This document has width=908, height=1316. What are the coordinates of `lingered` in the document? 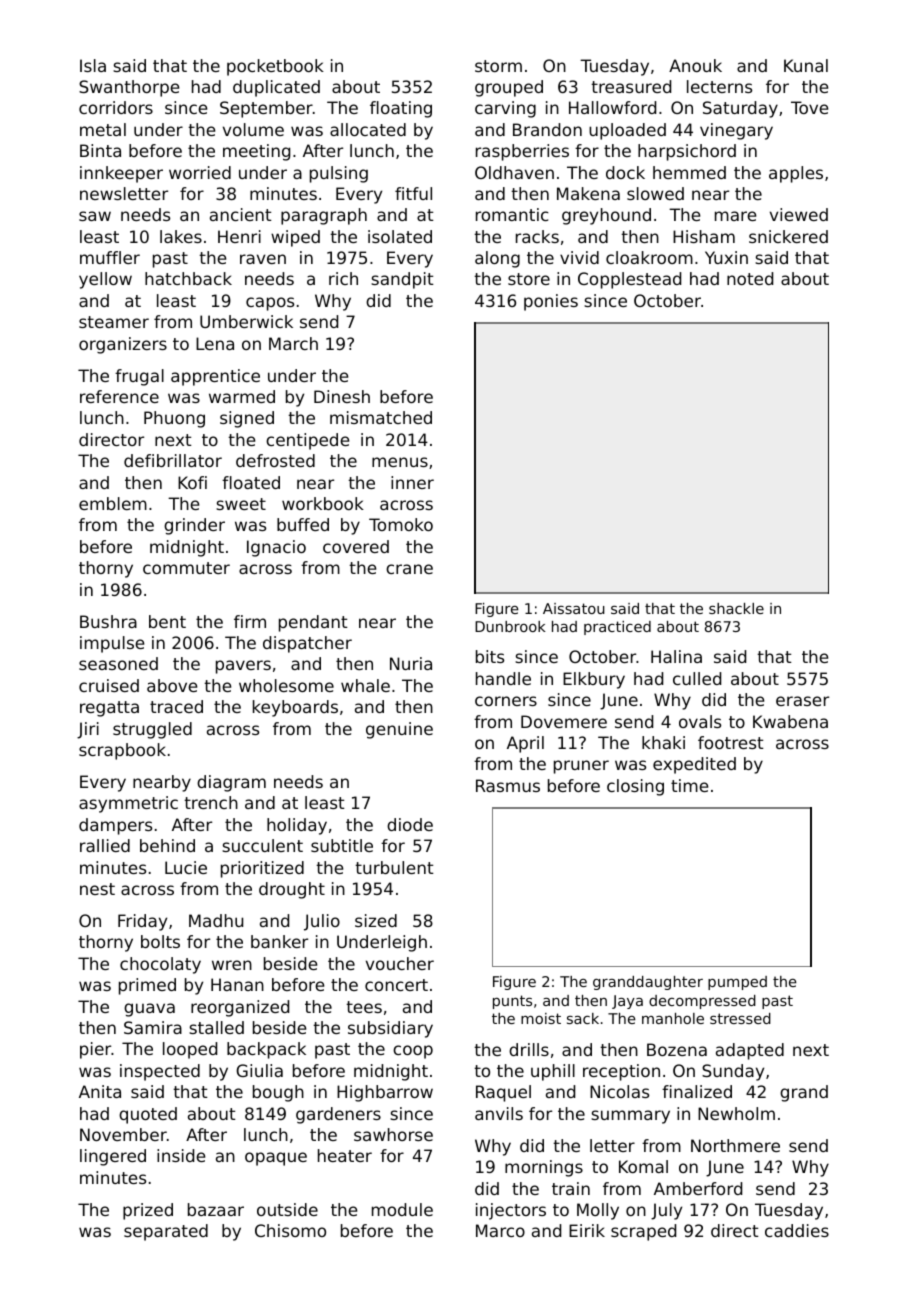 It's located at (113, 1157).
